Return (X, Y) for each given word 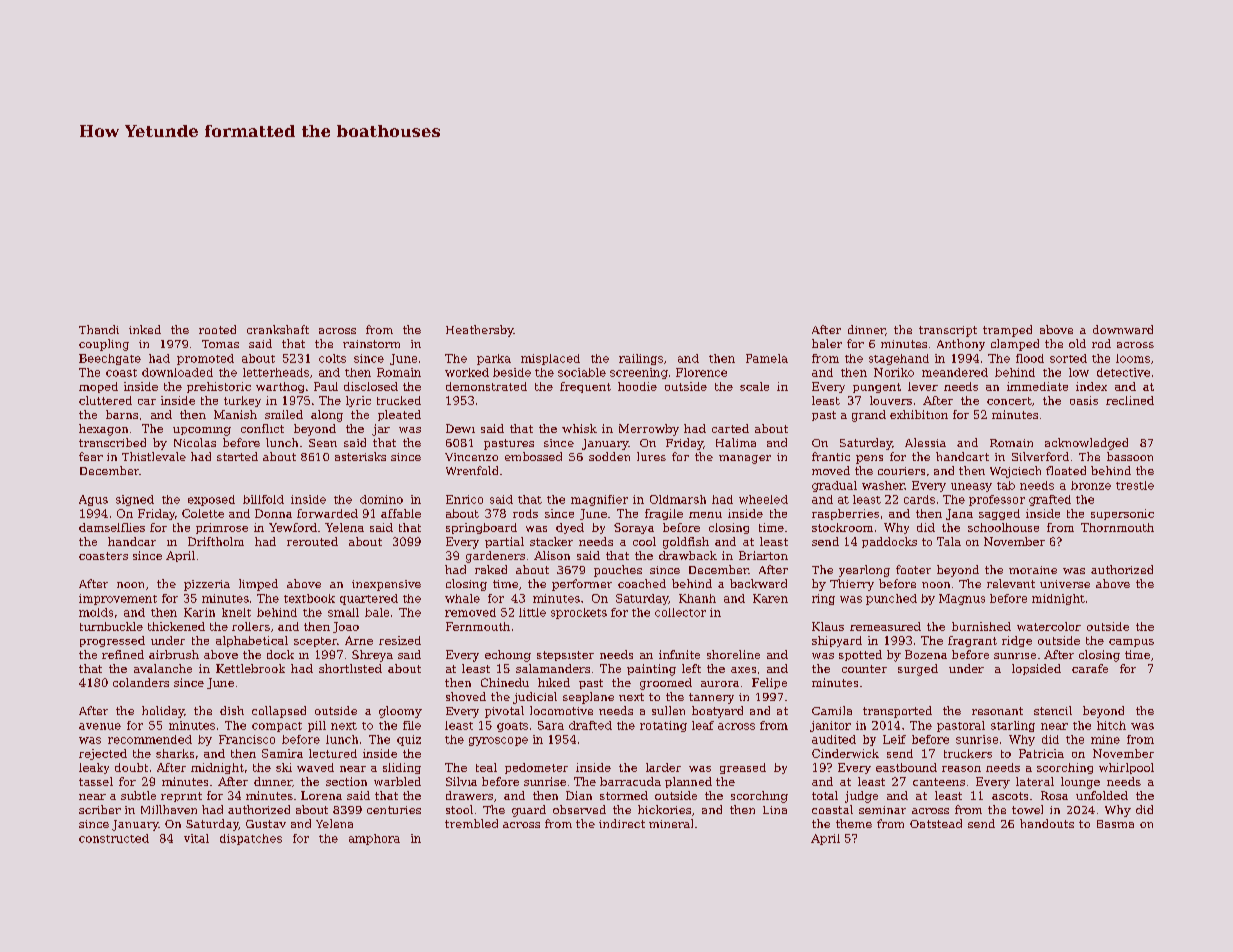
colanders (141, 682)
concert (1009, 401)
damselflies (112, 527)
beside (512, 372)
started (237, 456)
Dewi (460, 428)
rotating (663, 726)
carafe (1090, 668)
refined (123, 654)
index (1091, 386)
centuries (394, 810)
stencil (1053, 710)
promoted (205, 359)
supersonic (1122, 514)
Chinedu (505, 682)
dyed (570, 528)
